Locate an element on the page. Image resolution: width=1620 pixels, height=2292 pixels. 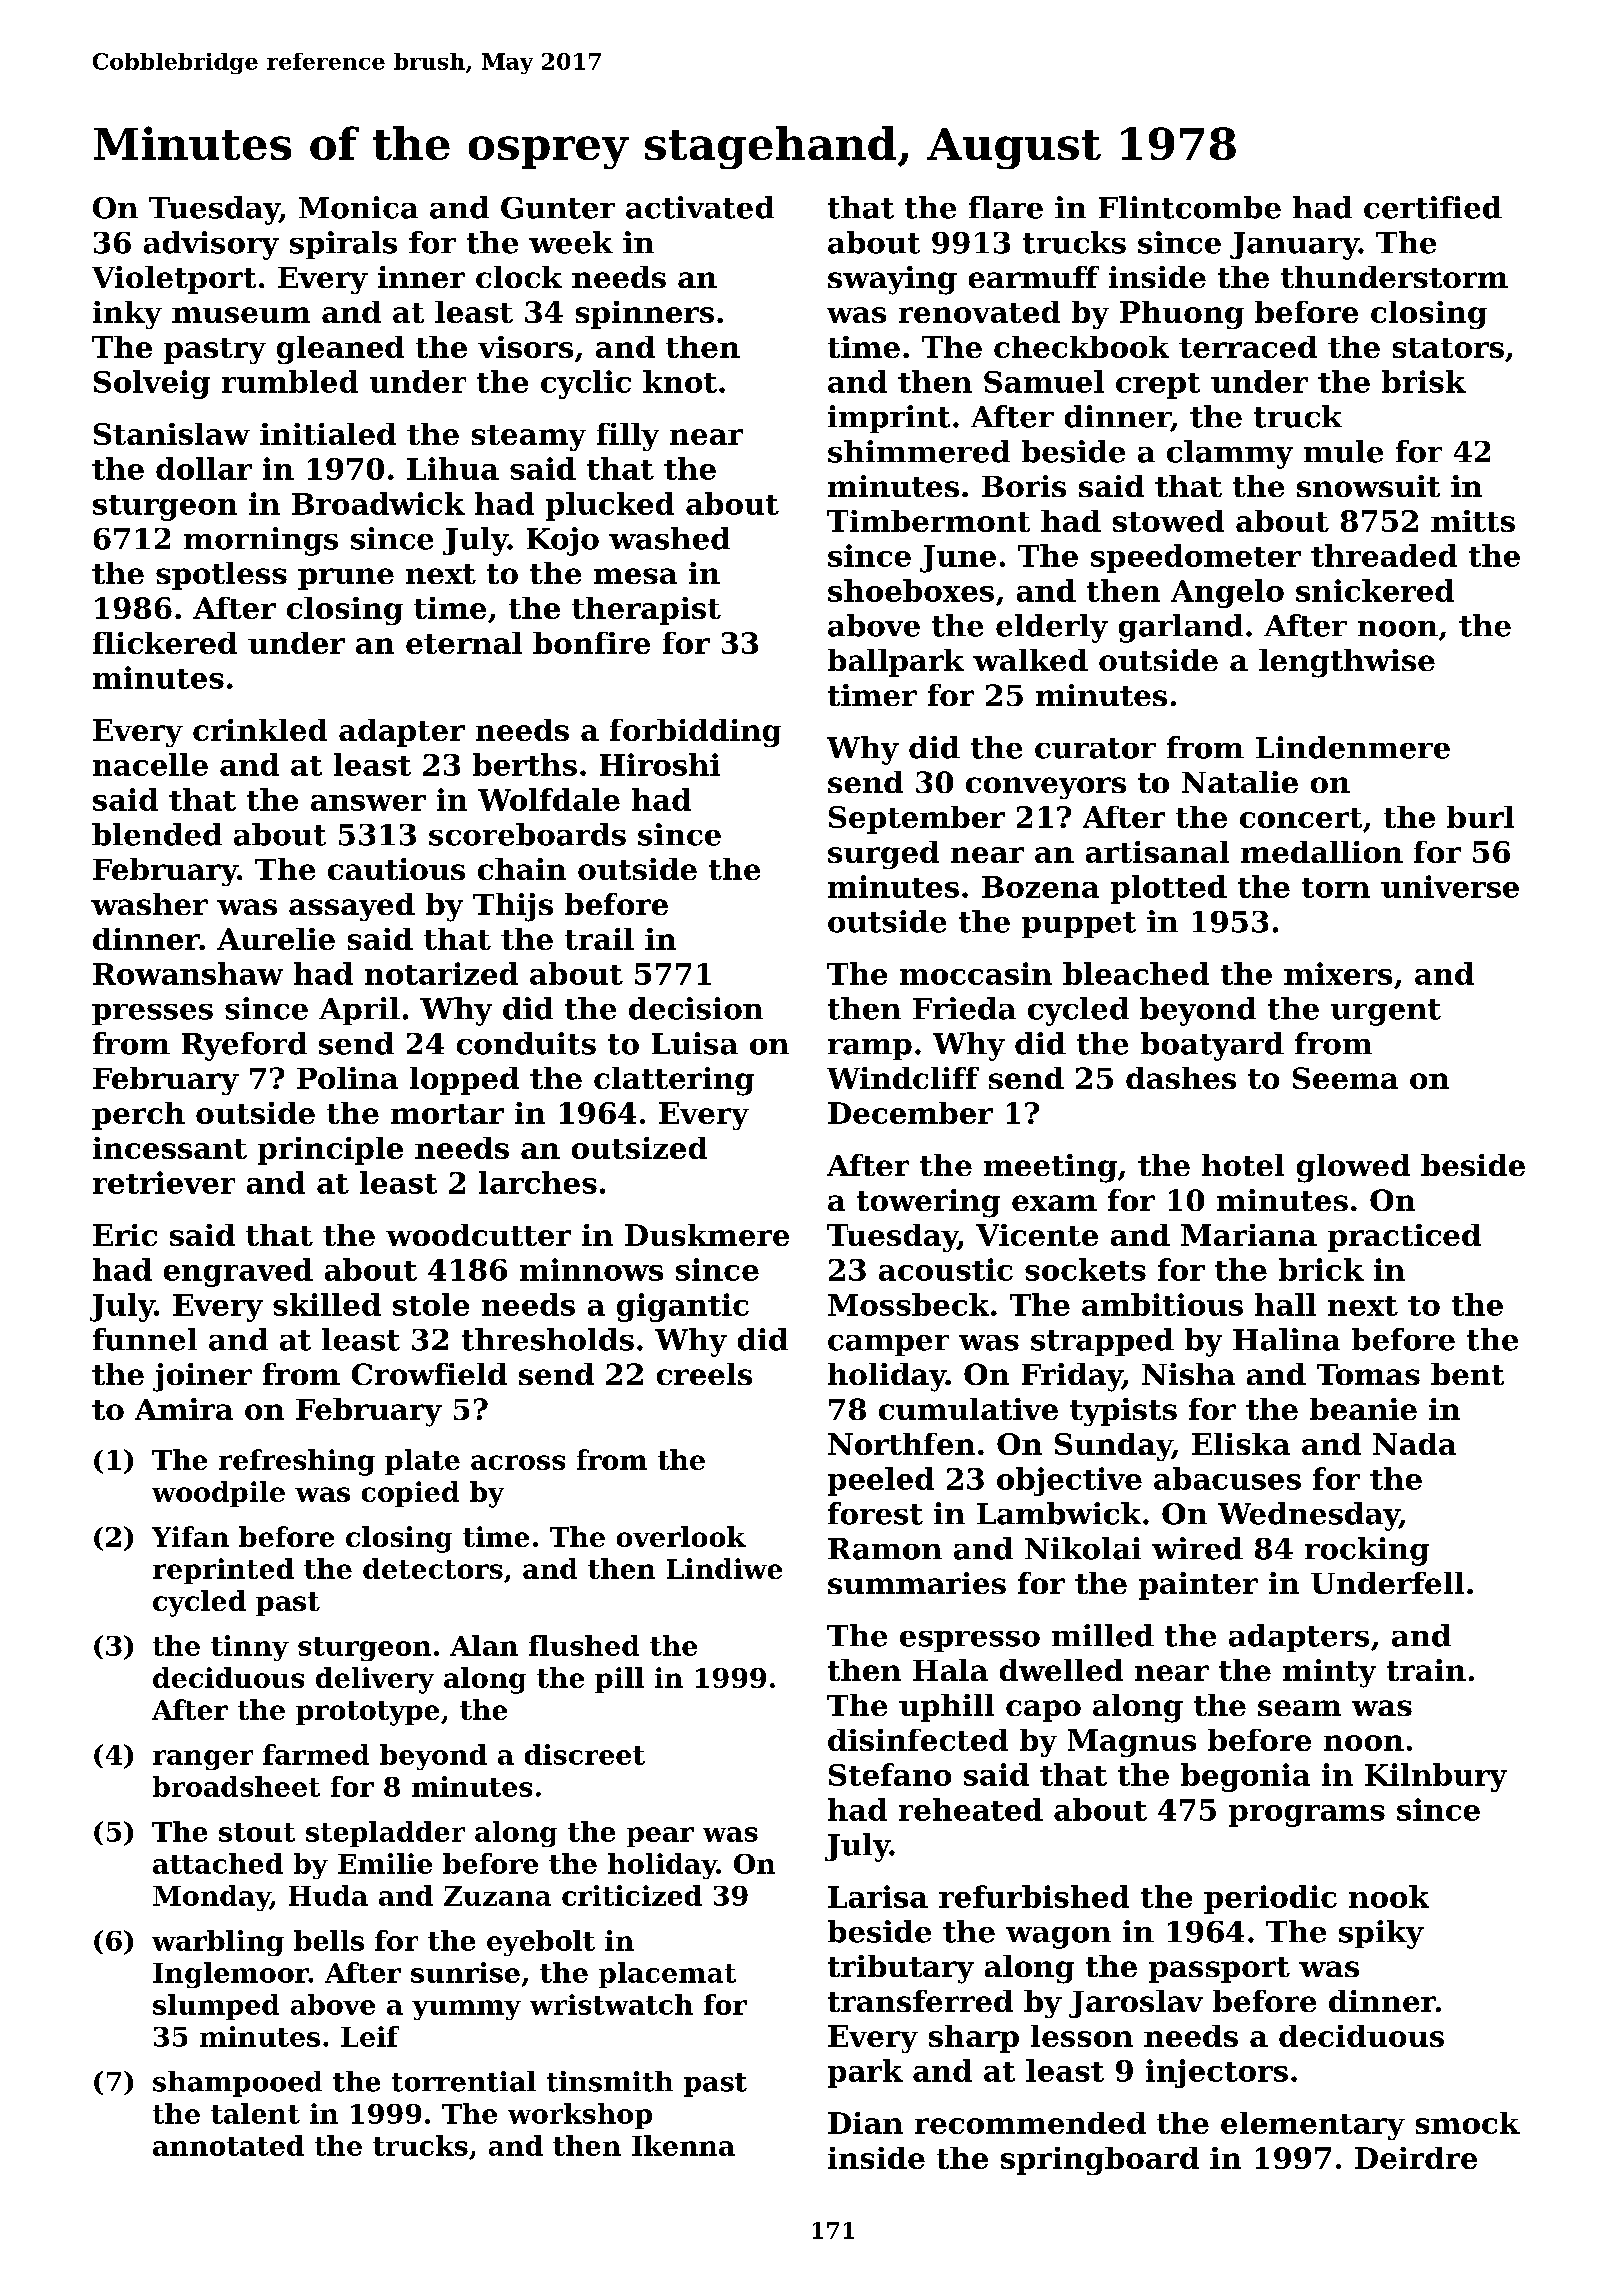
Nisha is located at coordinates (1188, 1374).
